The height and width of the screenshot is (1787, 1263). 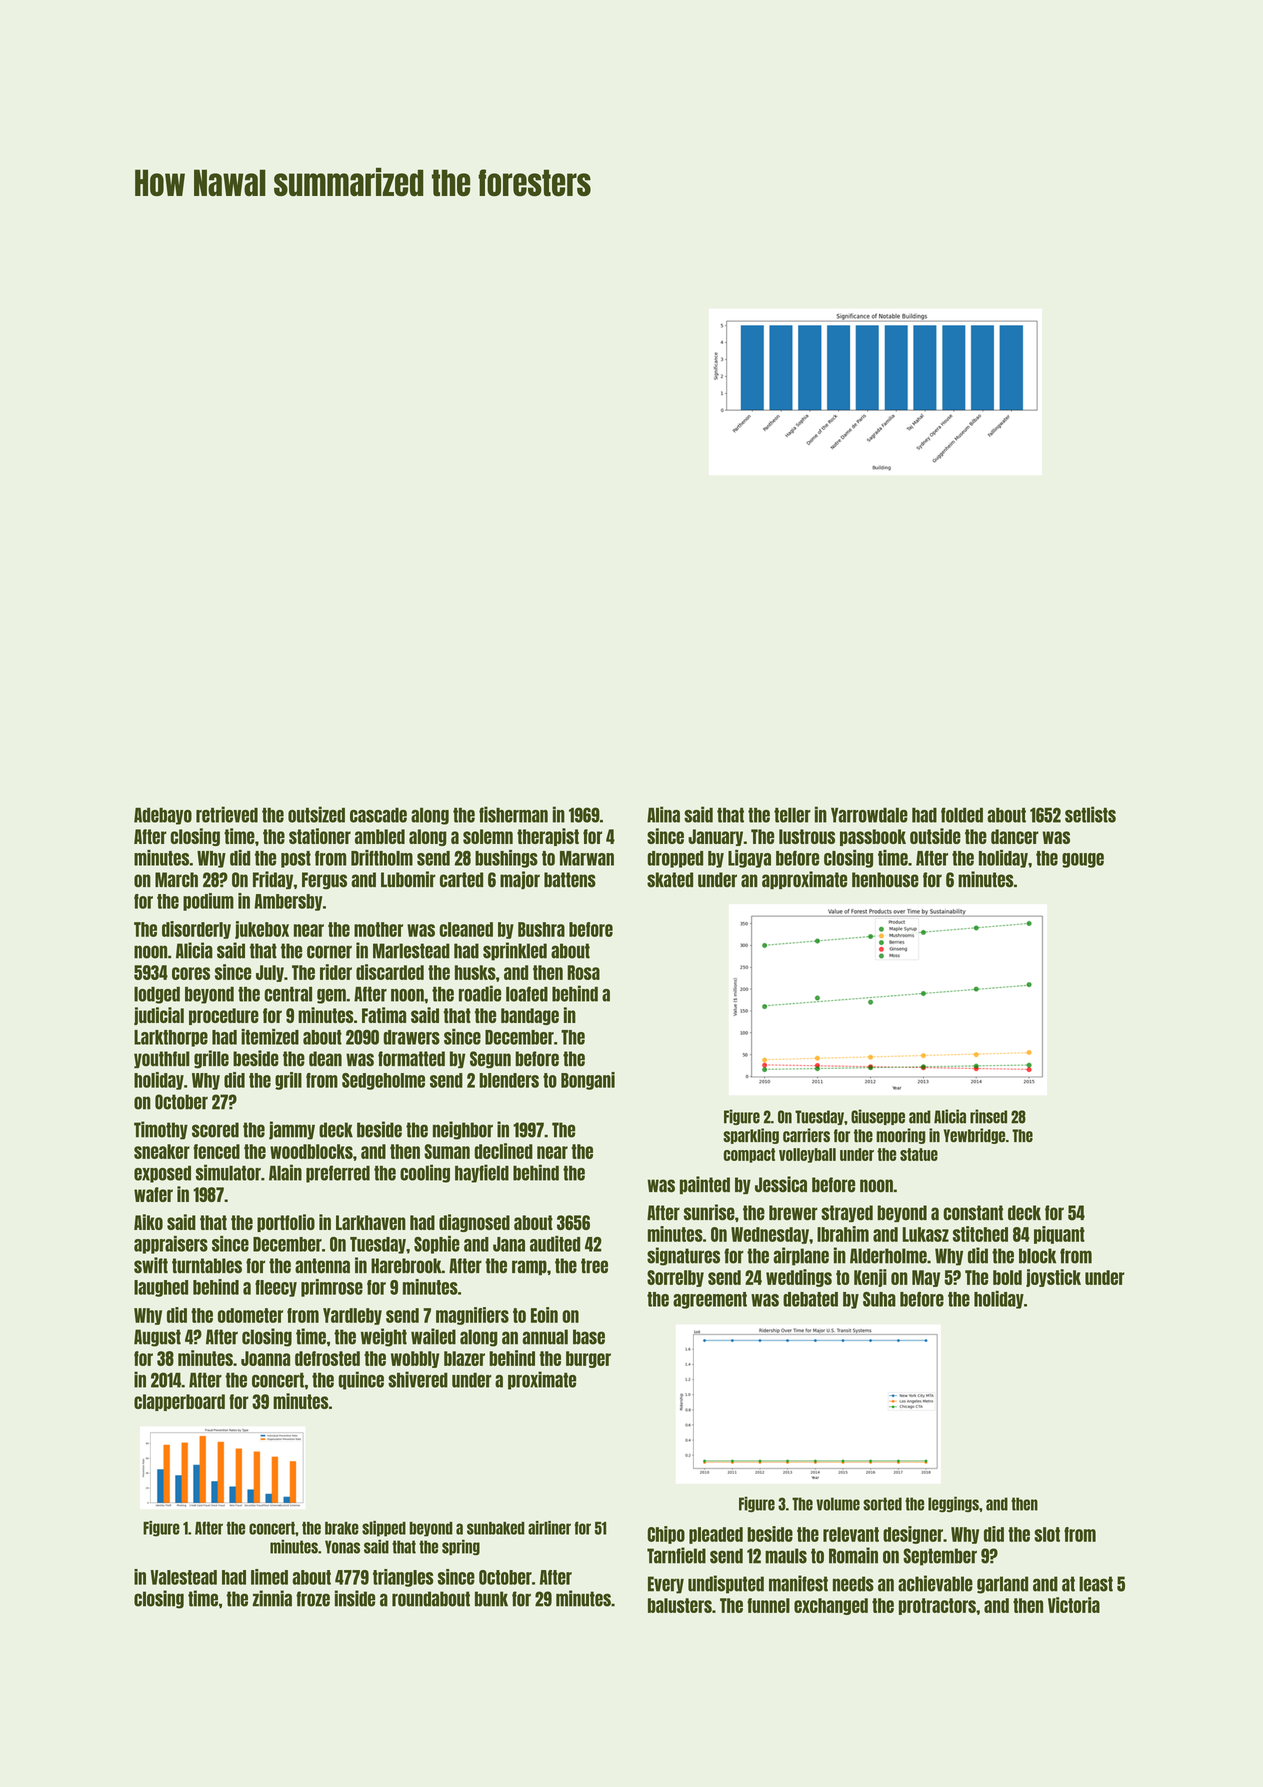 What do you see at coordinates (183, 1577) in the screenshot?
I see `Valestead` at bounding box center [183, 1577].
